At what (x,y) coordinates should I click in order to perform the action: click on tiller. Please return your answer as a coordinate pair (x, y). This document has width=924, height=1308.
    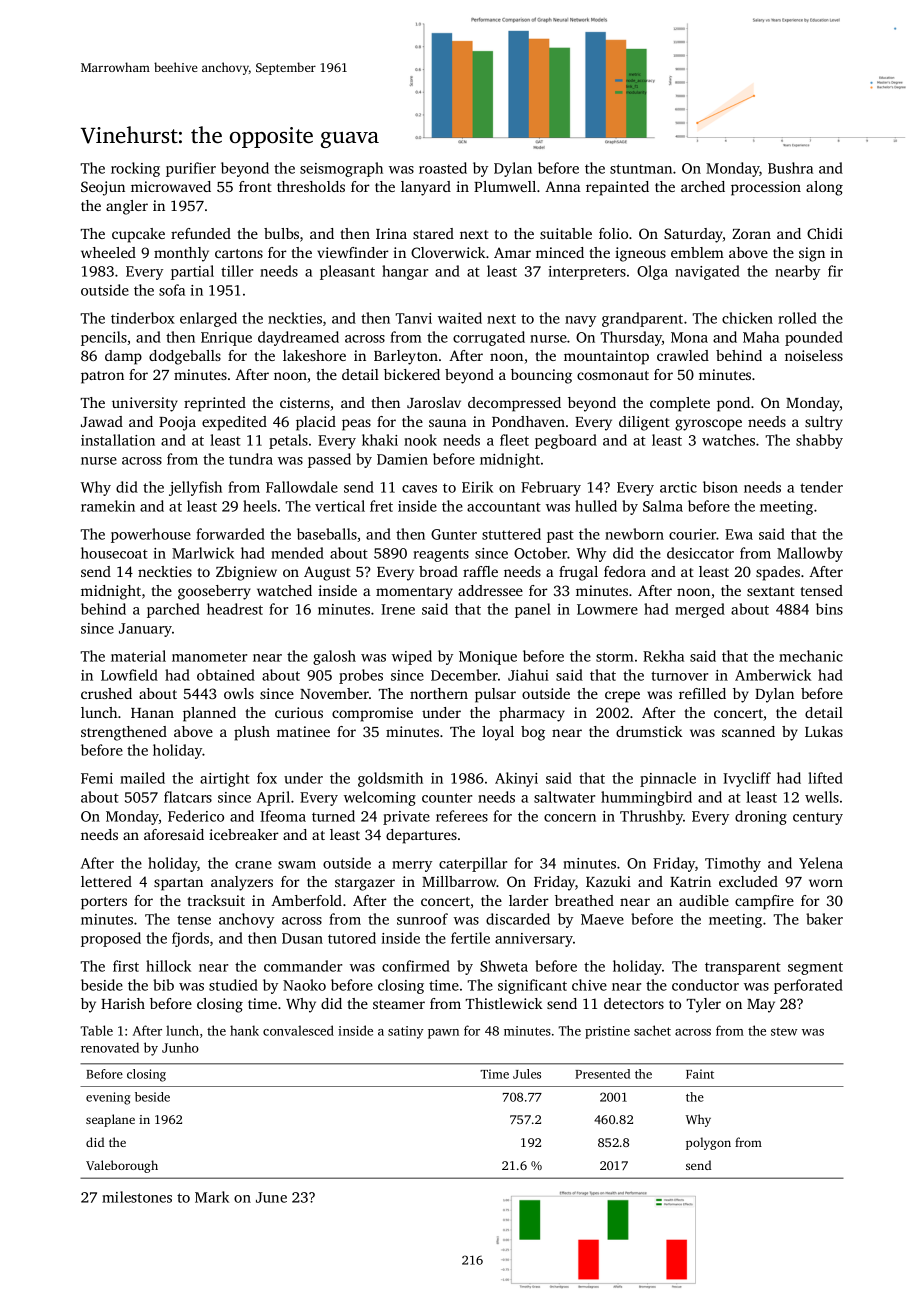
    Looking at the image, I should click on (237, 271).
